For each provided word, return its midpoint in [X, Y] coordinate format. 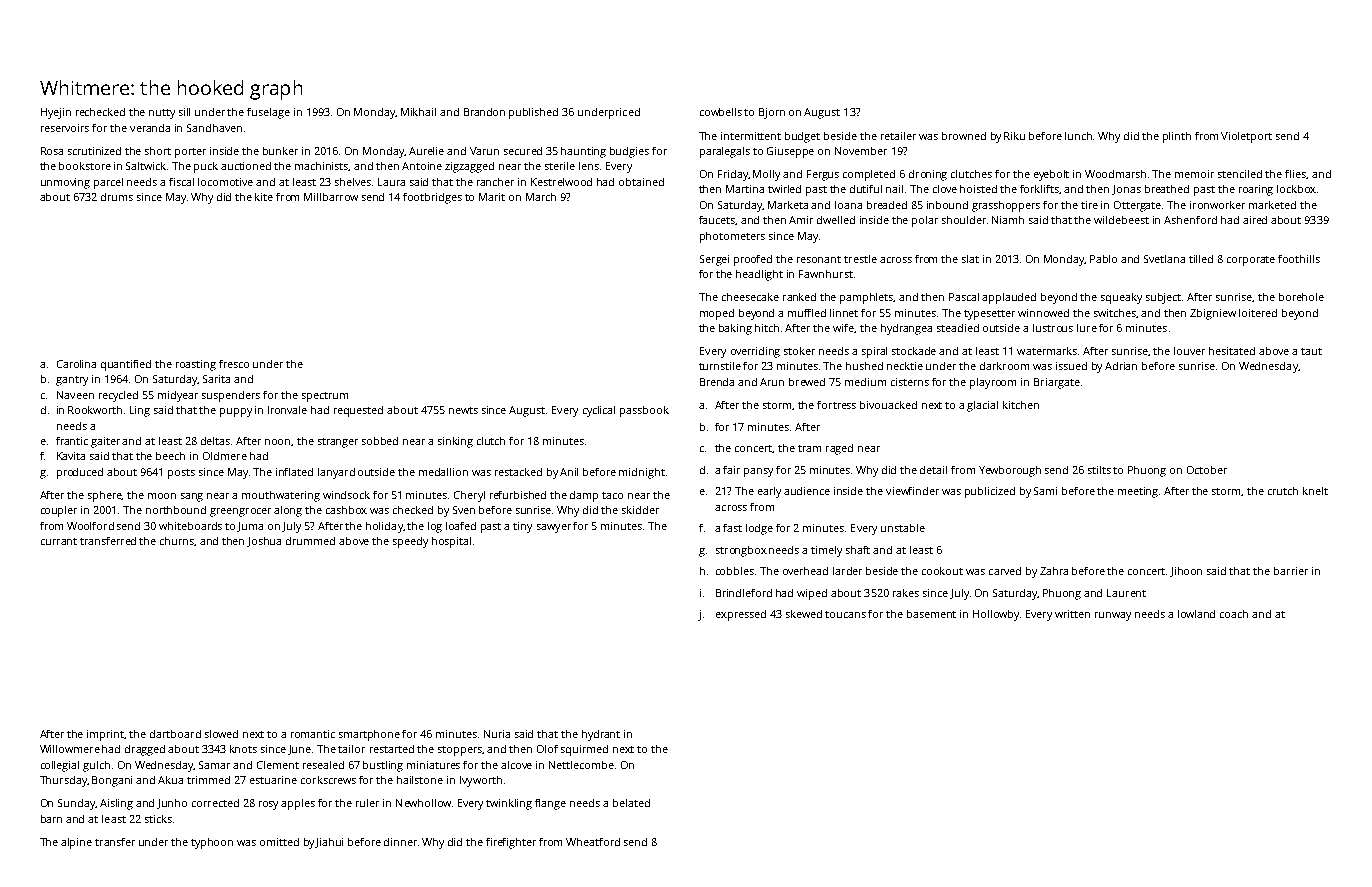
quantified [126, 365]
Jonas [1126, 190]
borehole [1301, 297]
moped [717, 314]
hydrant [601, 735]
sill [184, 112]
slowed [221, 734]
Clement [278, 765]
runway [1113, 616]
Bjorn [772, 113]
